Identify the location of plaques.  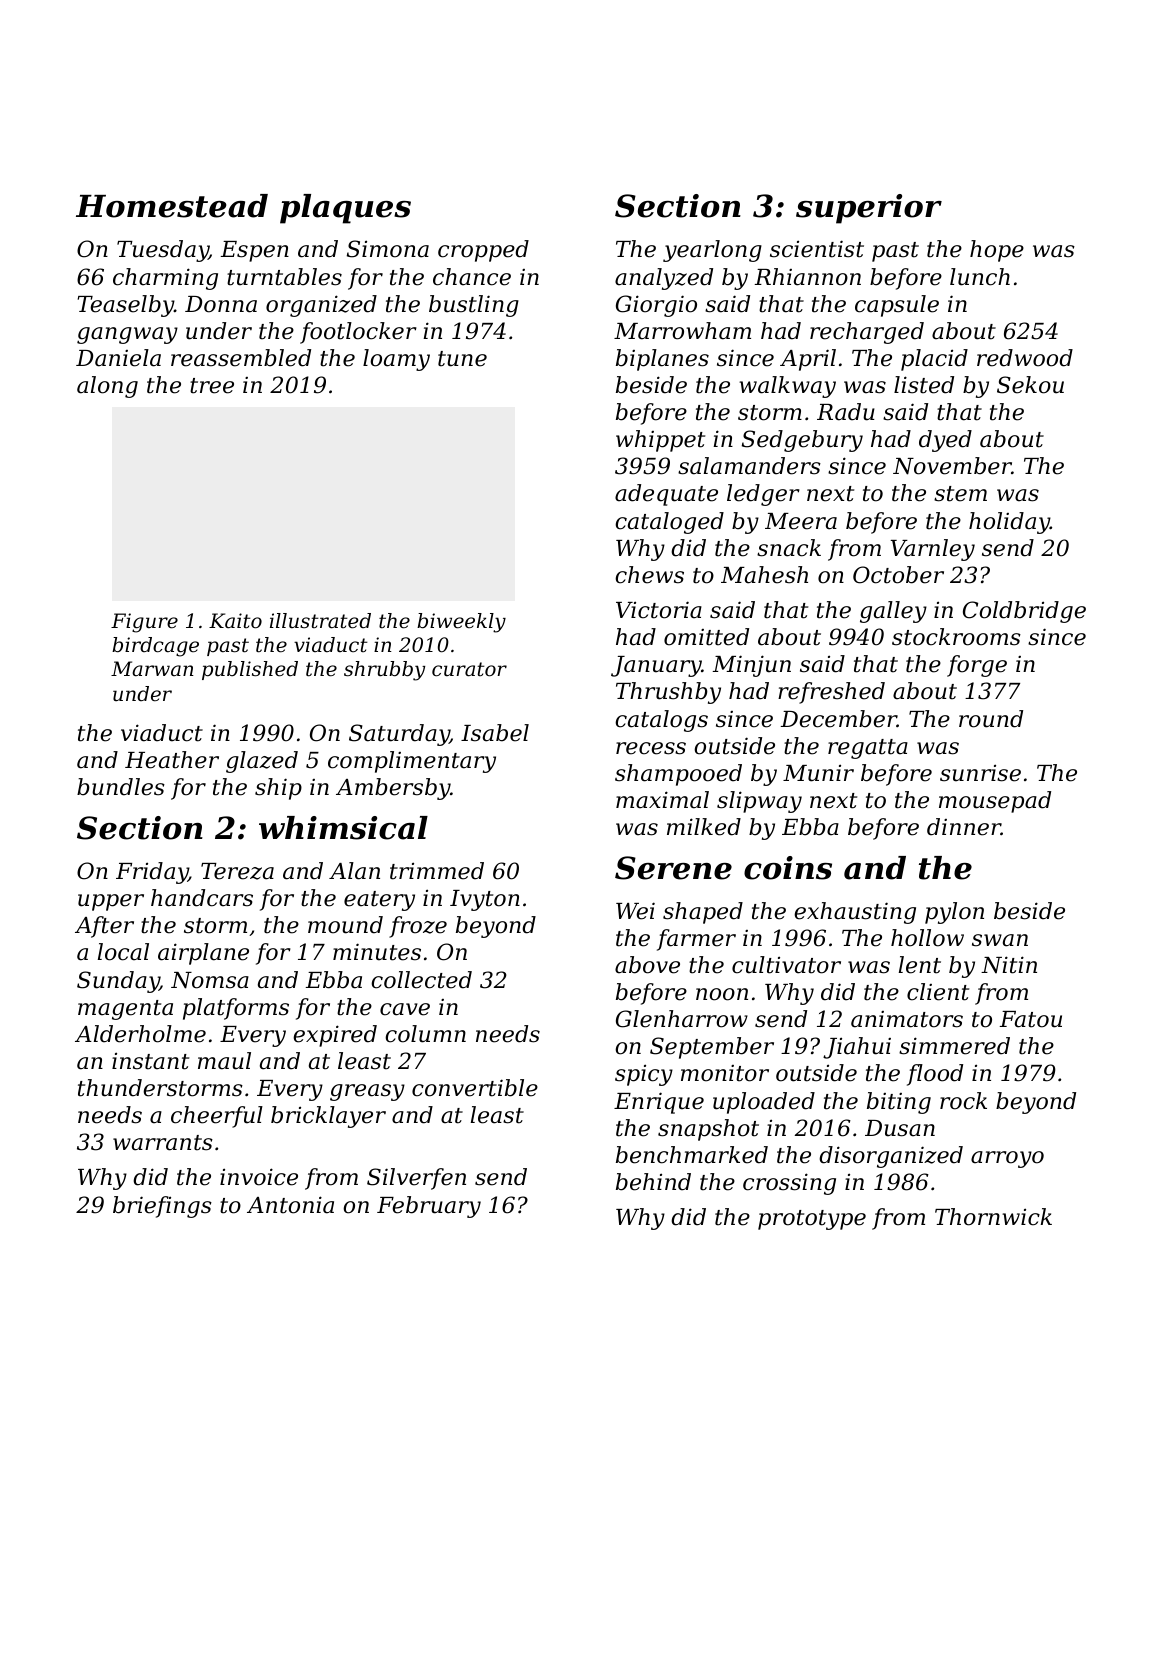
(345, 209).
